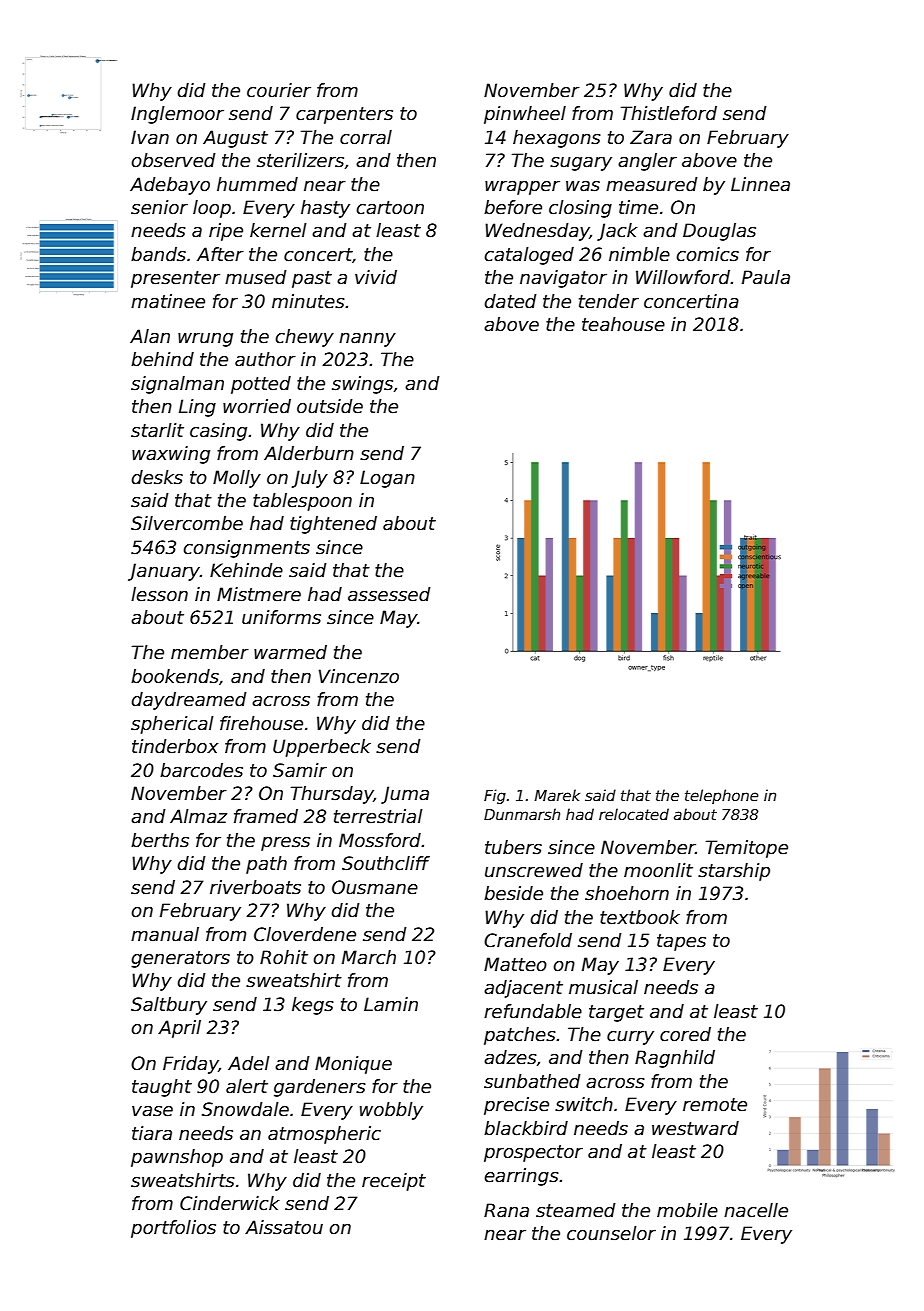  What do you see at coordinates (721, 796) in the document?
I see `telephone` at bounding box center [721, 796].
